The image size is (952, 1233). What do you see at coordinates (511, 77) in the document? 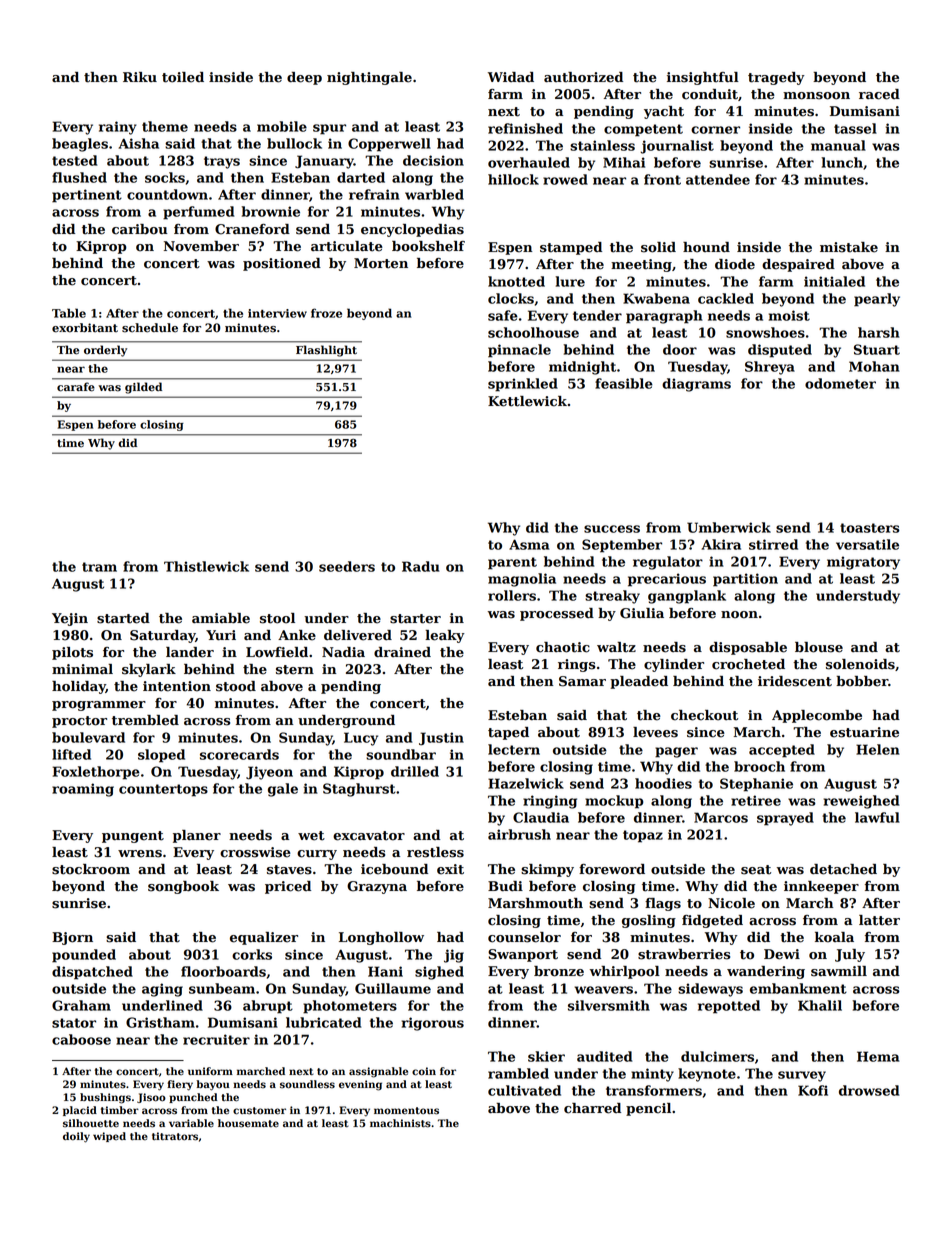
I see `Widad` at bounding box center [511, 77].
